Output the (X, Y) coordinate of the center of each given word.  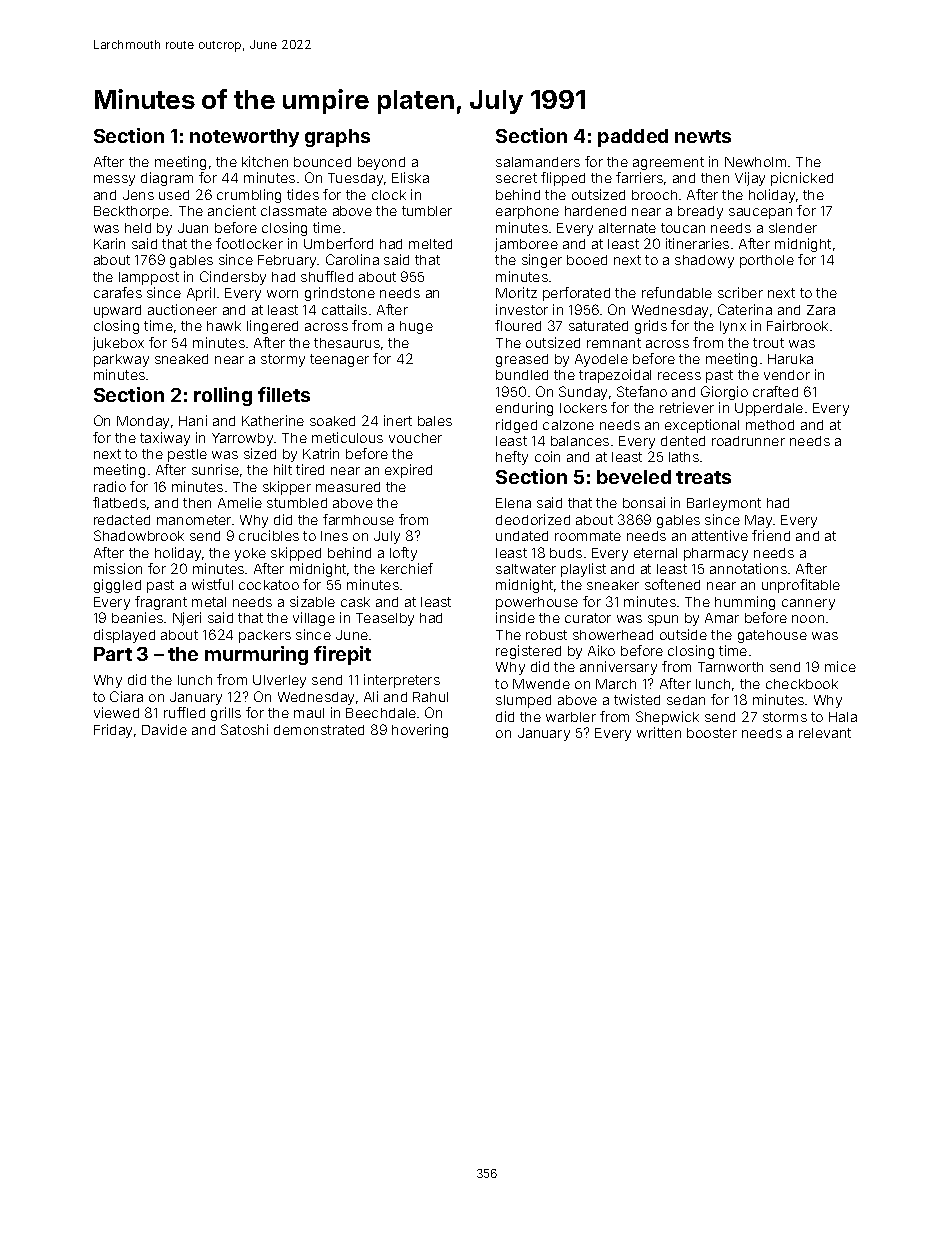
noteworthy (244, 138)
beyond (381, 163)
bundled (522, 375)
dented (683, 441)
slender (793, 228)
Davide (164, 729)
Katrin (321, 453)
